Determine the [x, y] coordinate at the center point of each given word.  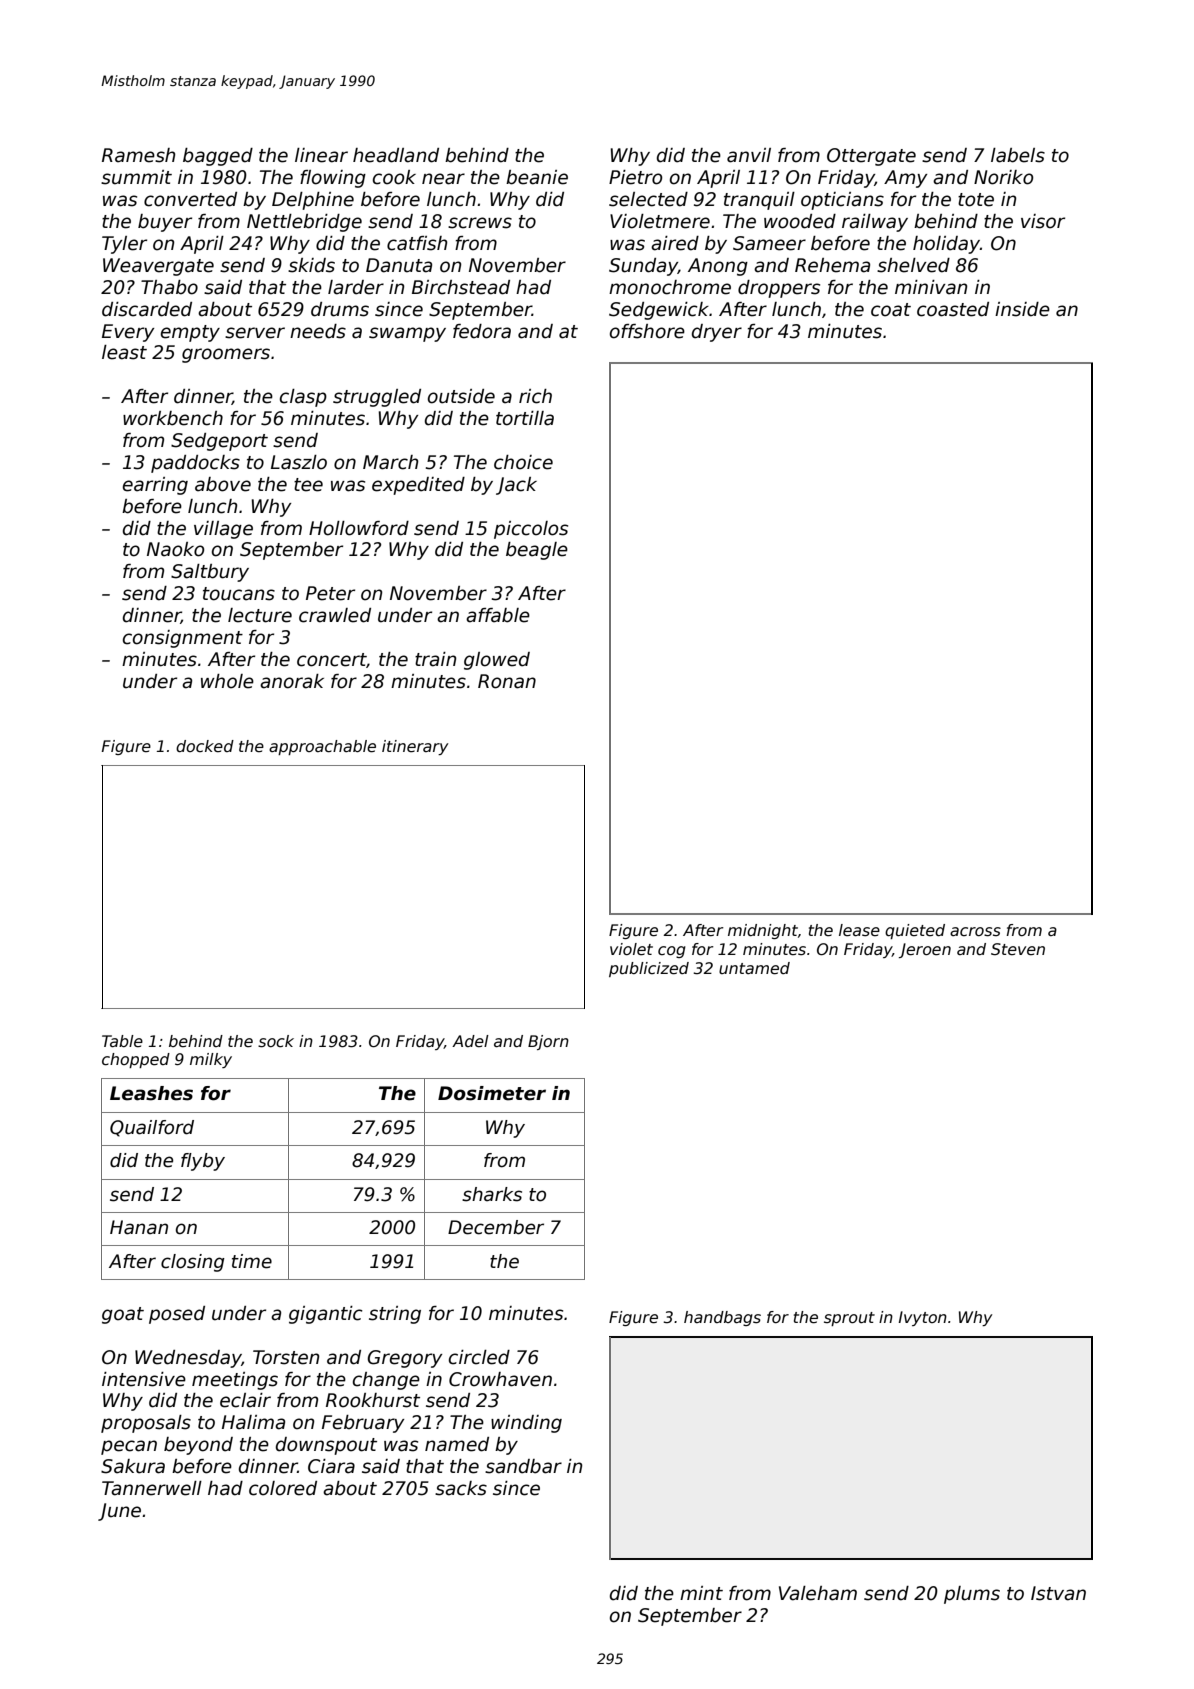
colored [283, 1488]
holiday [946, 245]
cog [672, 952]
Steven [1018, 949]
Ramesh [138, 155]
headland [396, 155]
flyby [203, 1162]
